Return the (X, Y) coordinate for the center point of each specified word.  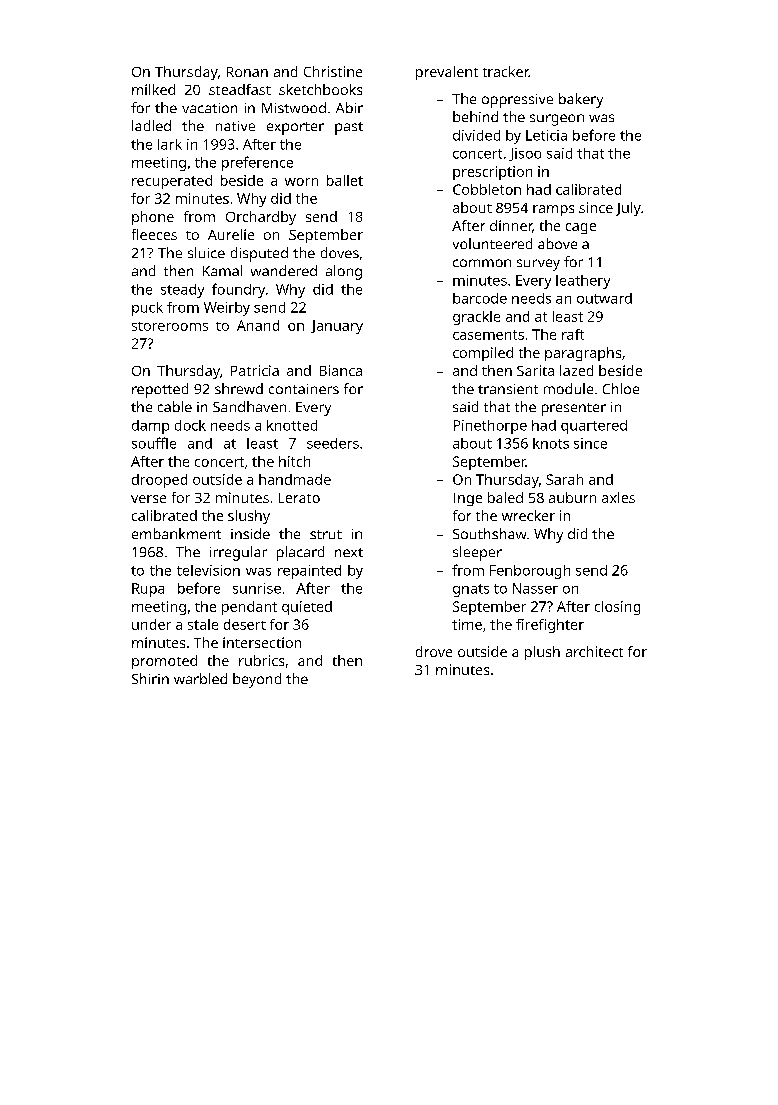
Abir (349, 107)
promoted (164, 662)
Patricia (255, 370)
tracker (506, 71)
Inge (468, 499)
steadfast (240, 89)
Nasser (535, 588)
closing (617, 608)
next (349, 552)
